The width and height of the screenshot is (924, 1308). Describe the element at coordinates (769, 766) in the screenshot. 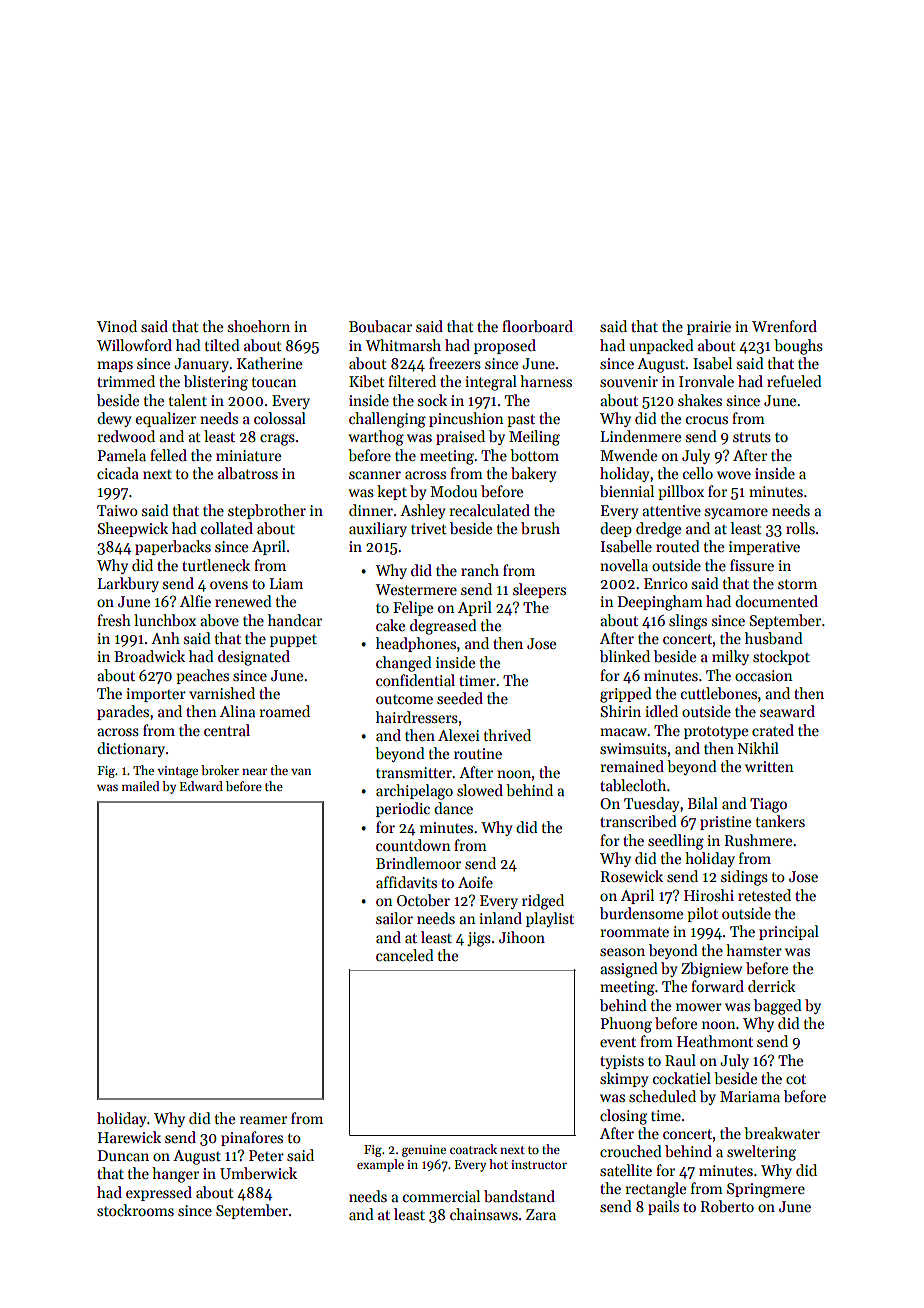

I see `written` at that location.
